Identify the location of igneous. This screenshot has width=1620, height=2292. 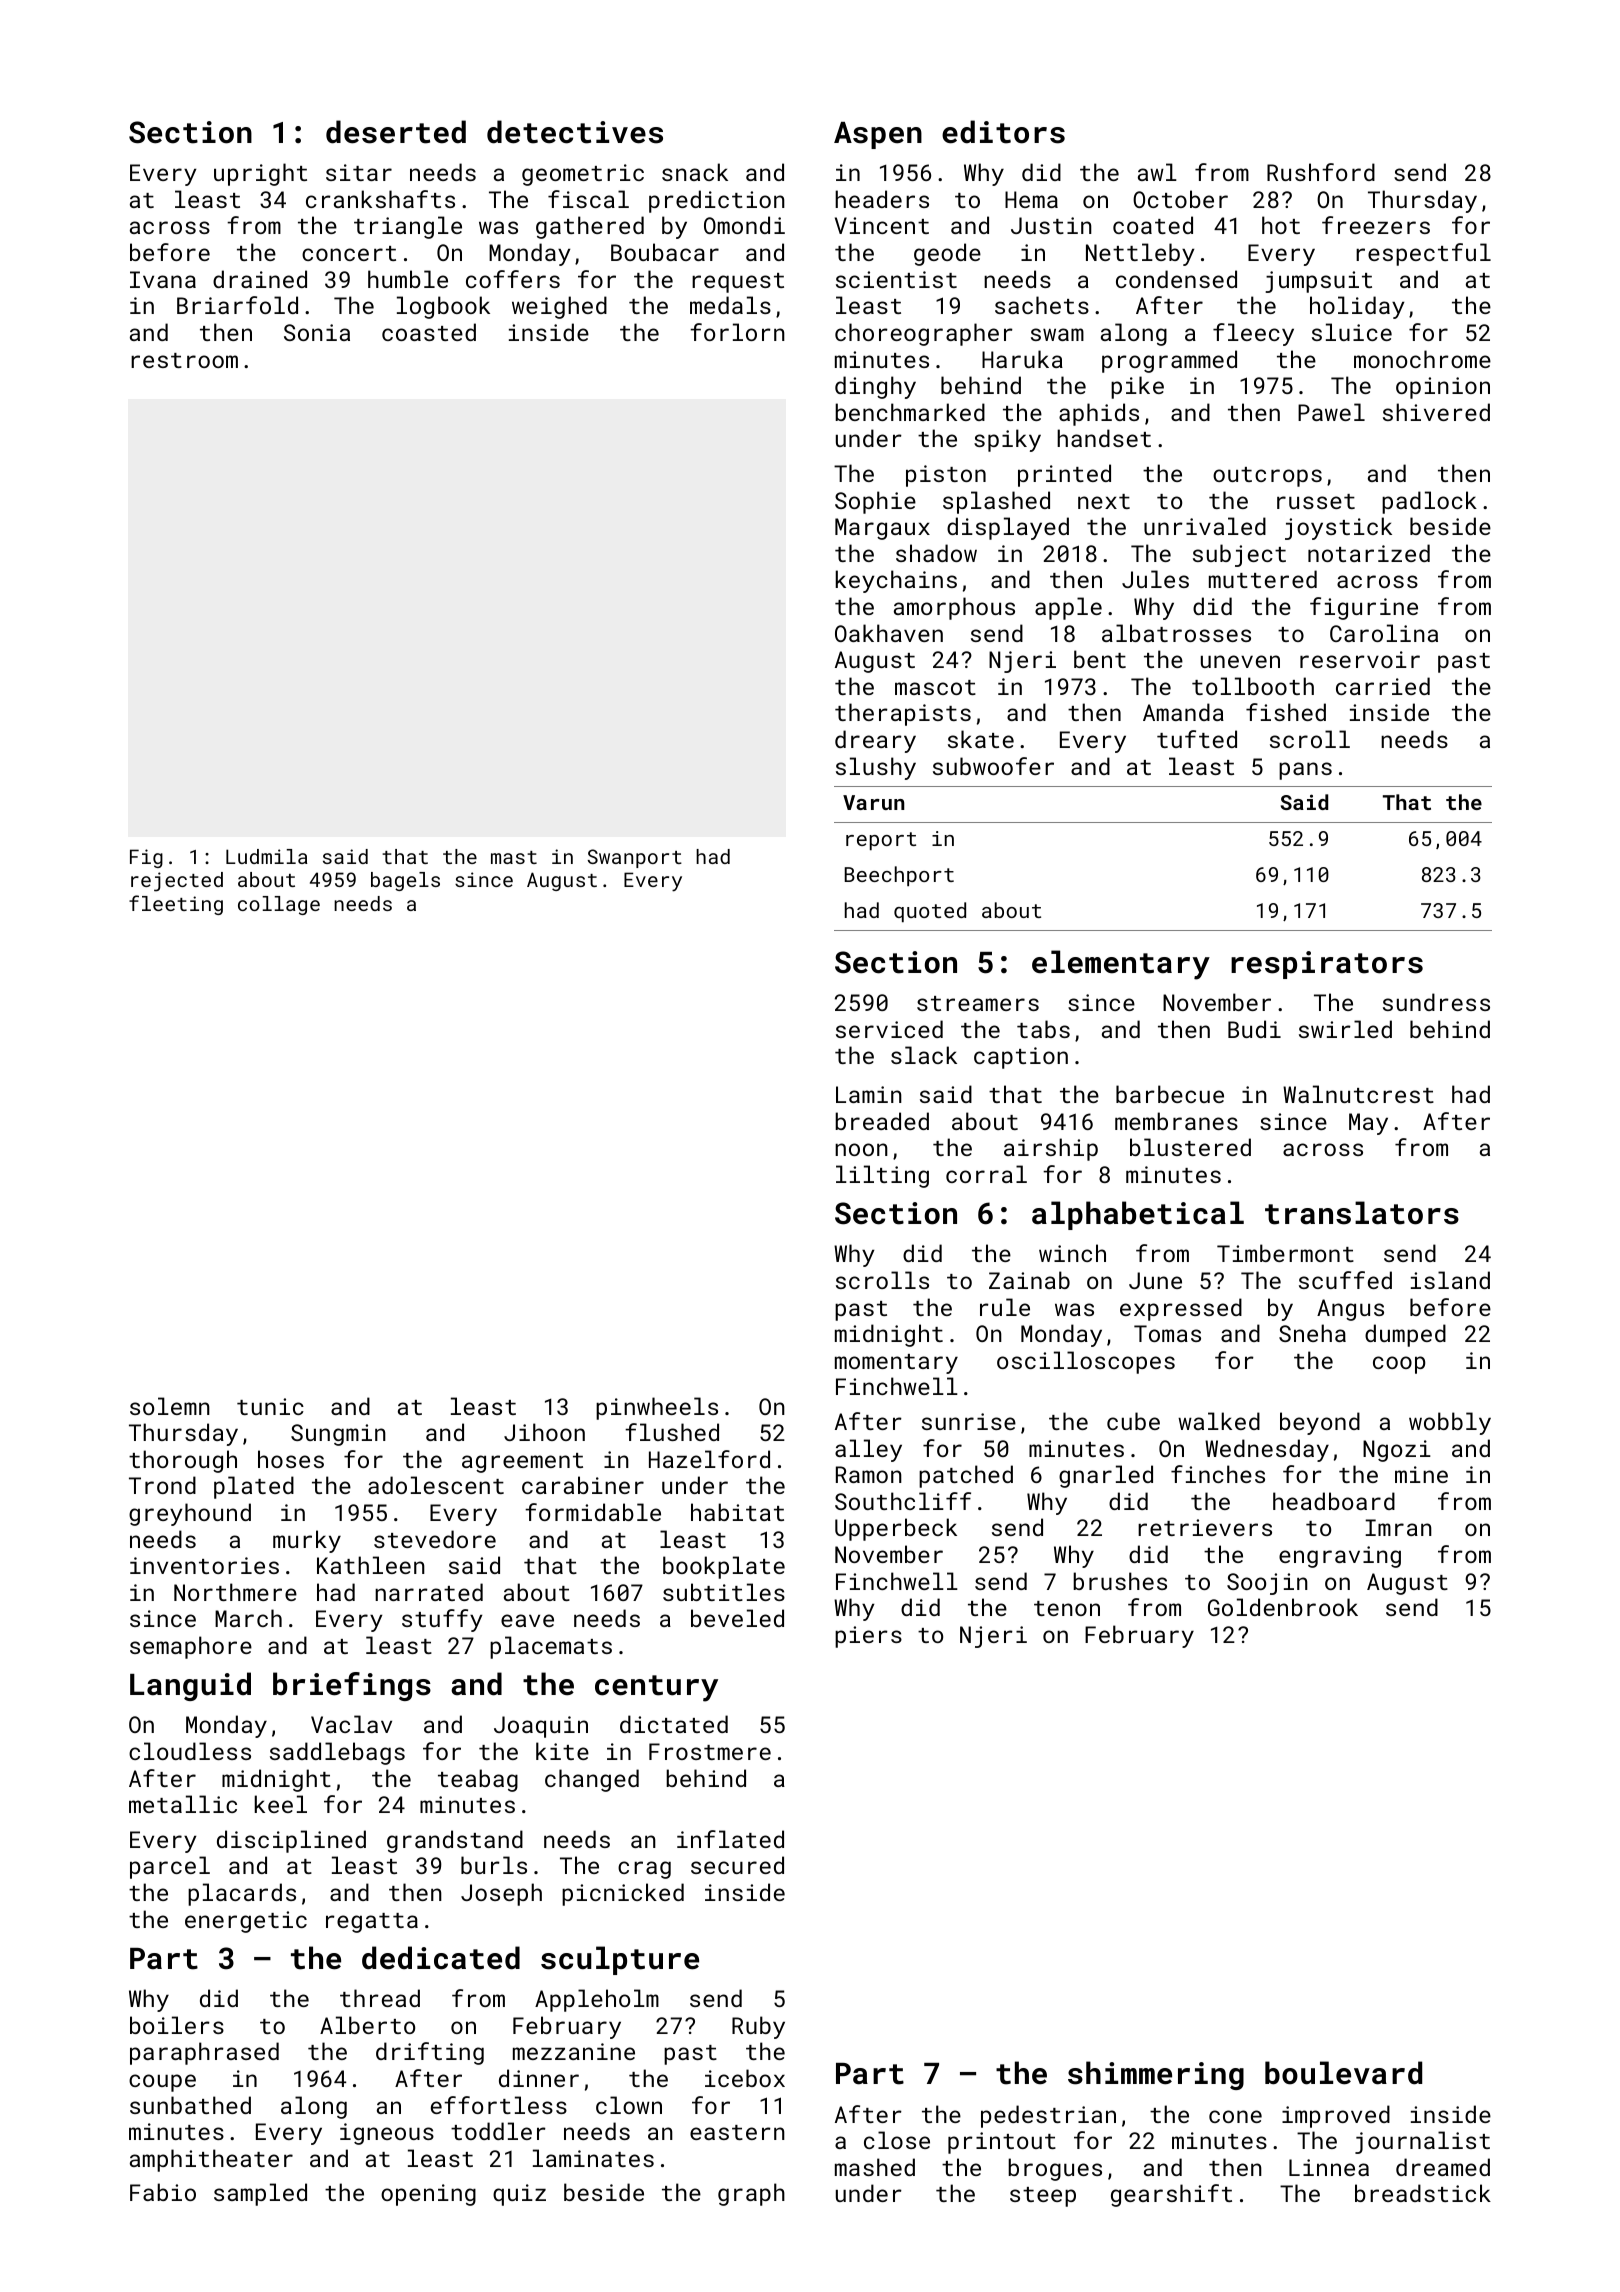
(387, 2134).
